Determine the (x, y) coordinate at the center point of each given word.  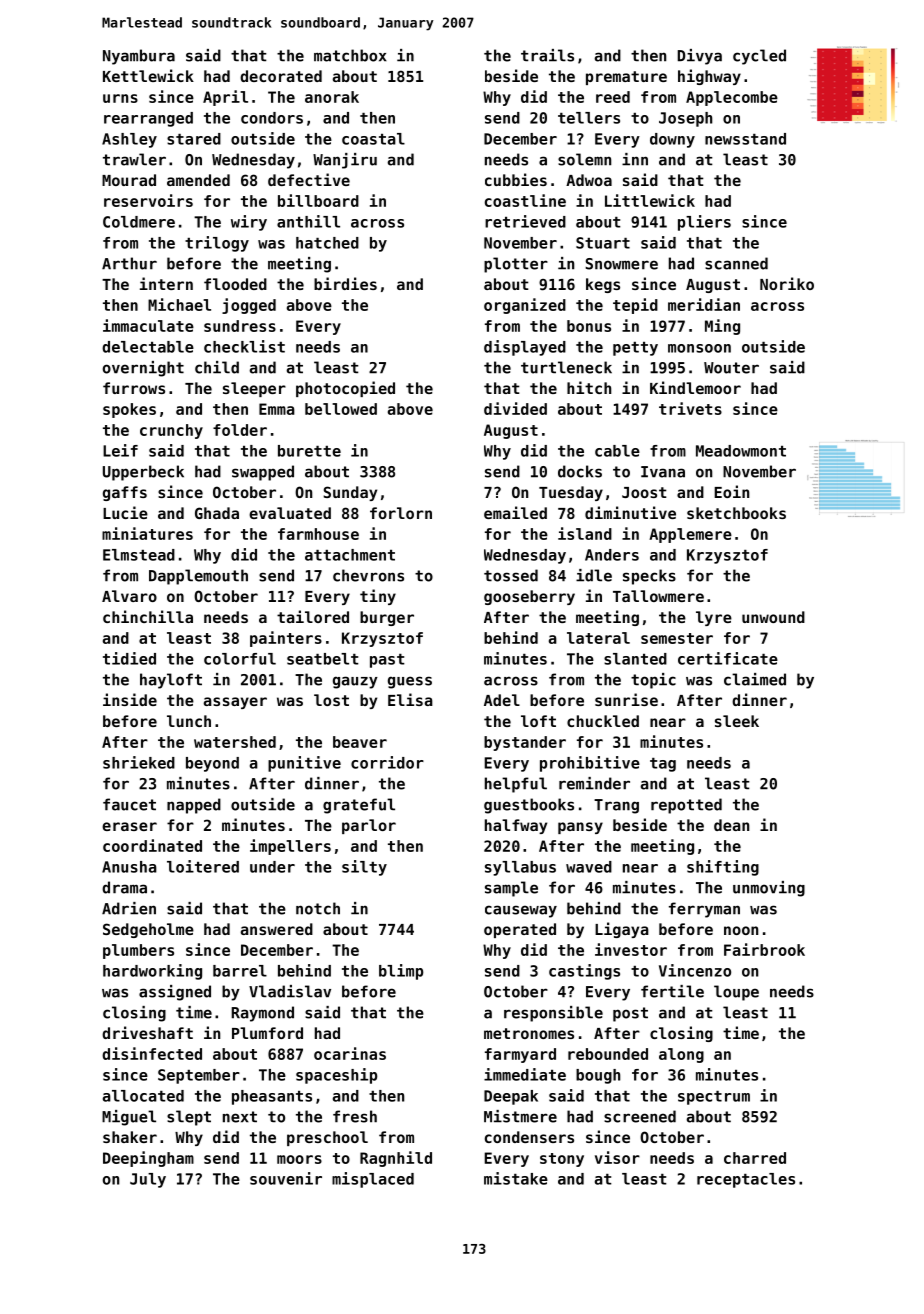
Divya (700, 57)
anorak (332, 97)
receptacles (746, 1180)
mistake (516, 1178)
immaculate (148, 325)
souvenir (286, 1178)
